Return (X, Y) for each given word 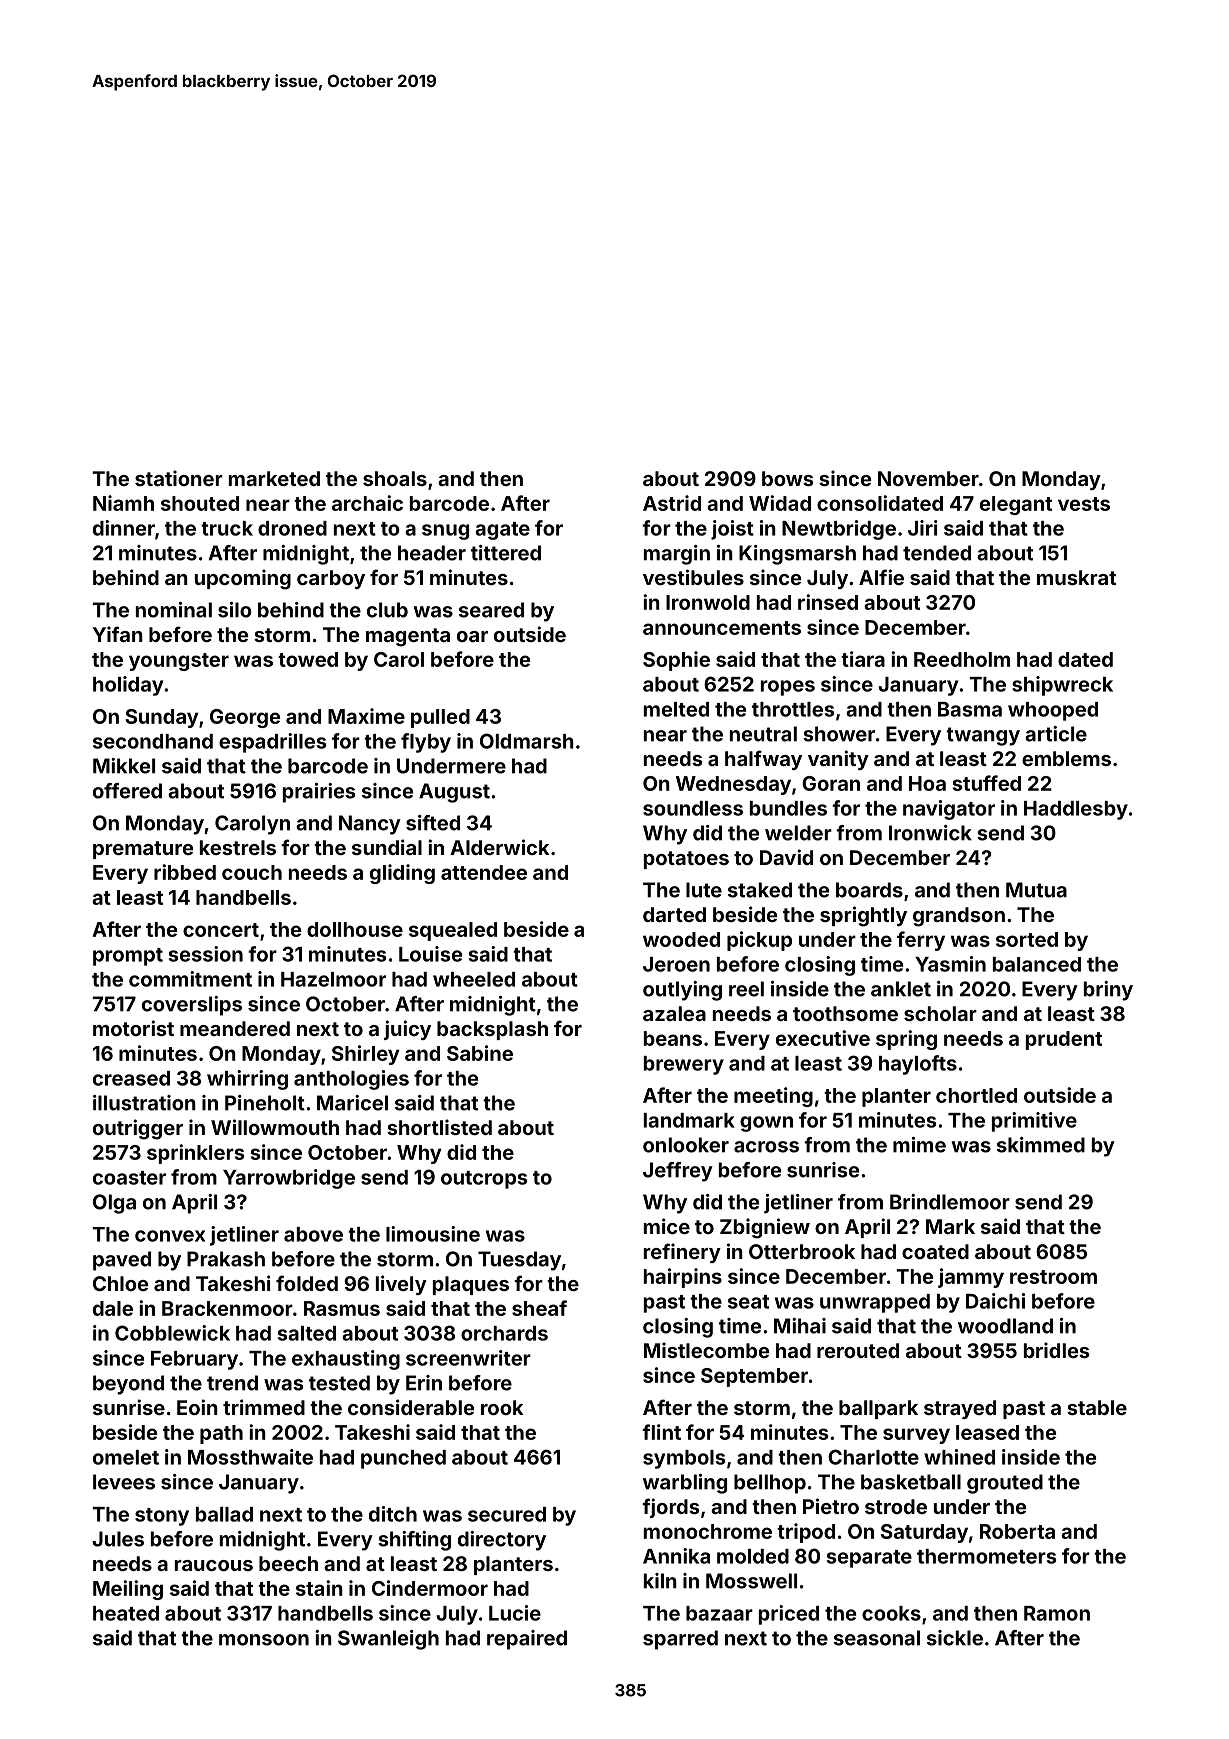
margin (677, 555)
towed (308, 659)
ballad (224, 1514)
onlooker (686, 1145)
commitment (190, 979)
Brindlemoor (950, 1202)
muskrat (1076, 577)
